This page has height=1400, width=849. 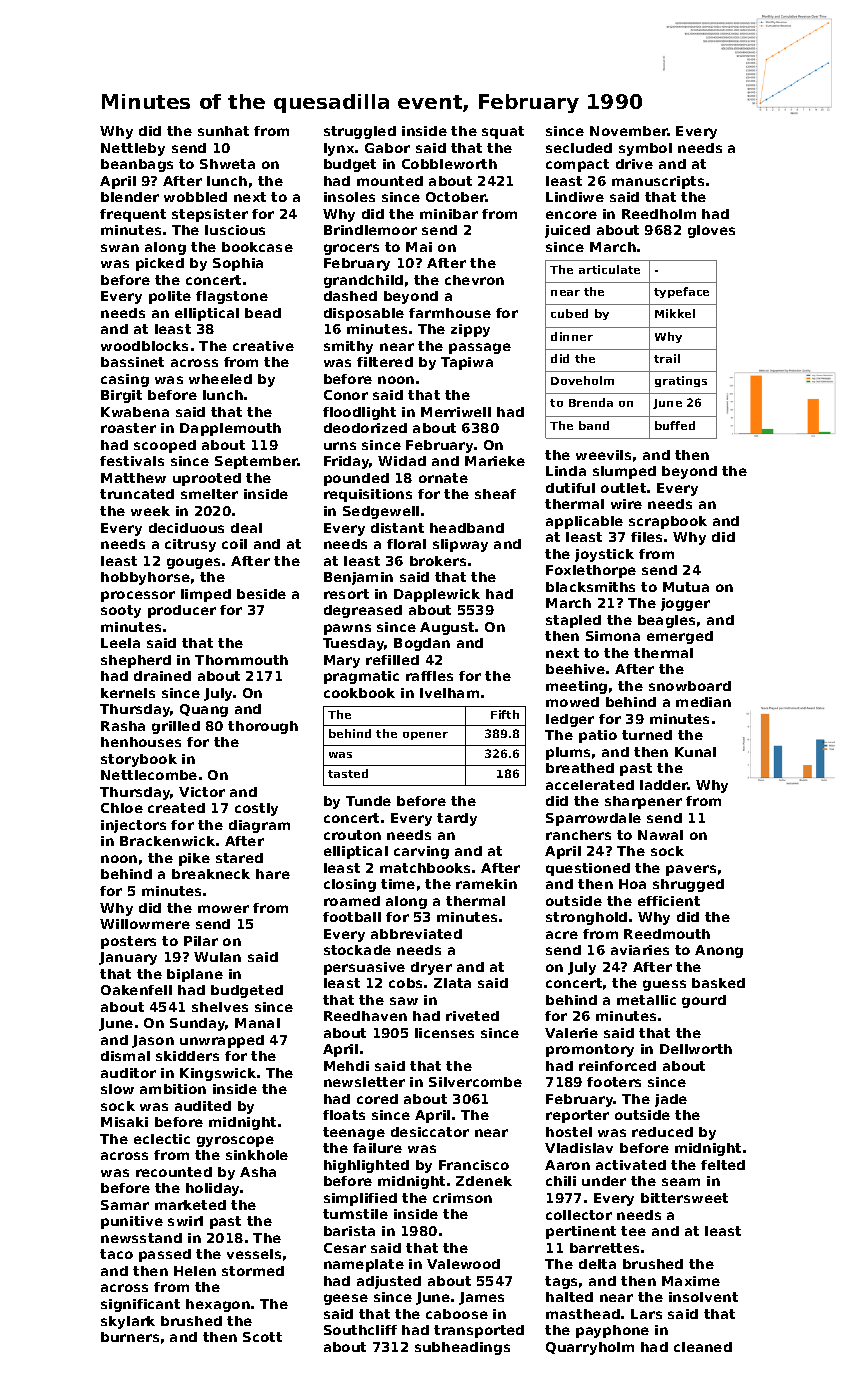 What do you see at coordinates (684, 1198) in the page?
I see `bittersweet` at bounding box center [684, 1198].
